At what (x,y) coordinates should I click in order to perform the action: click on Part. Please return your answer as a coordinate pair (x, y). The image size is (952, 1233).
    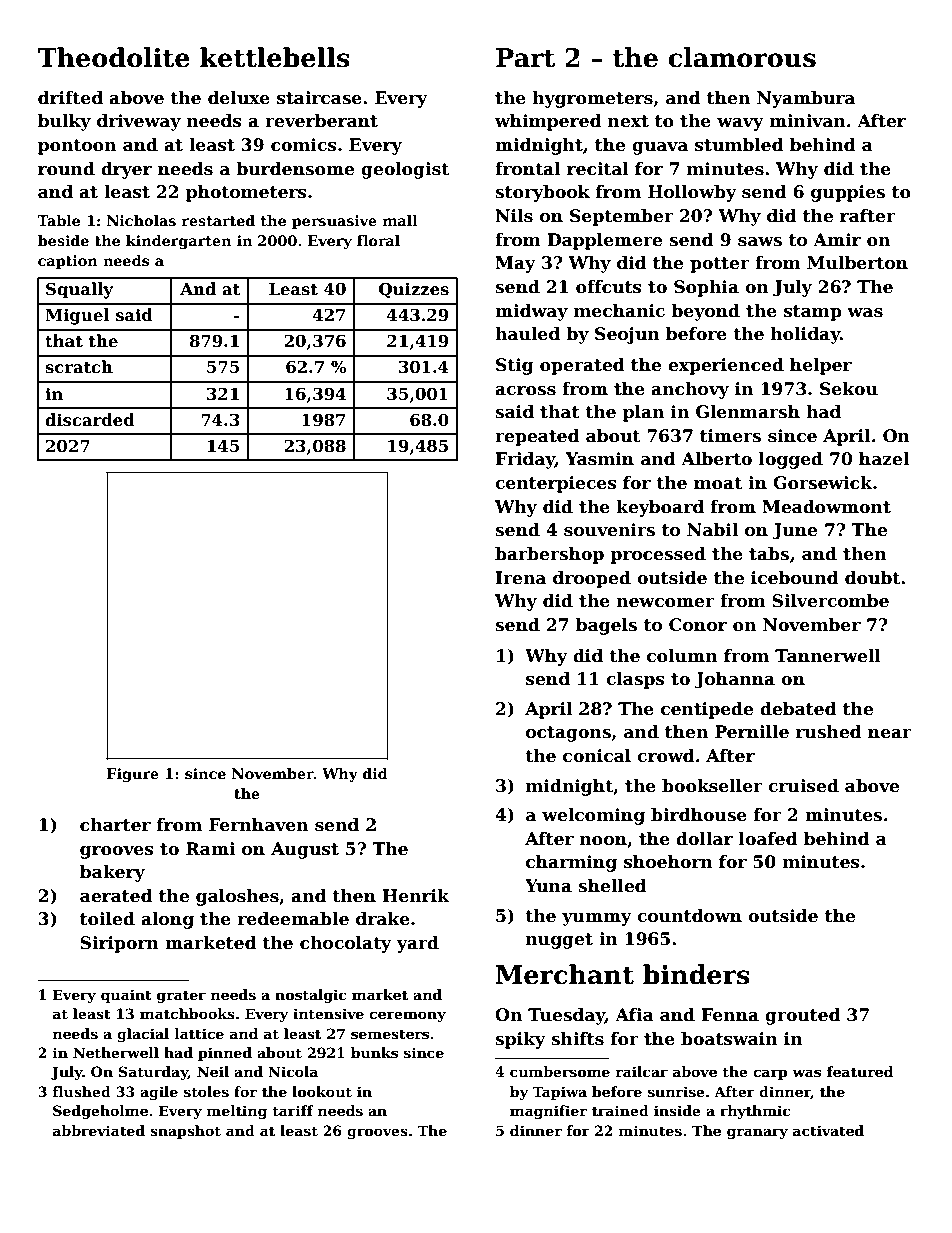
    Looking at the image, I should click on (525, 58).
